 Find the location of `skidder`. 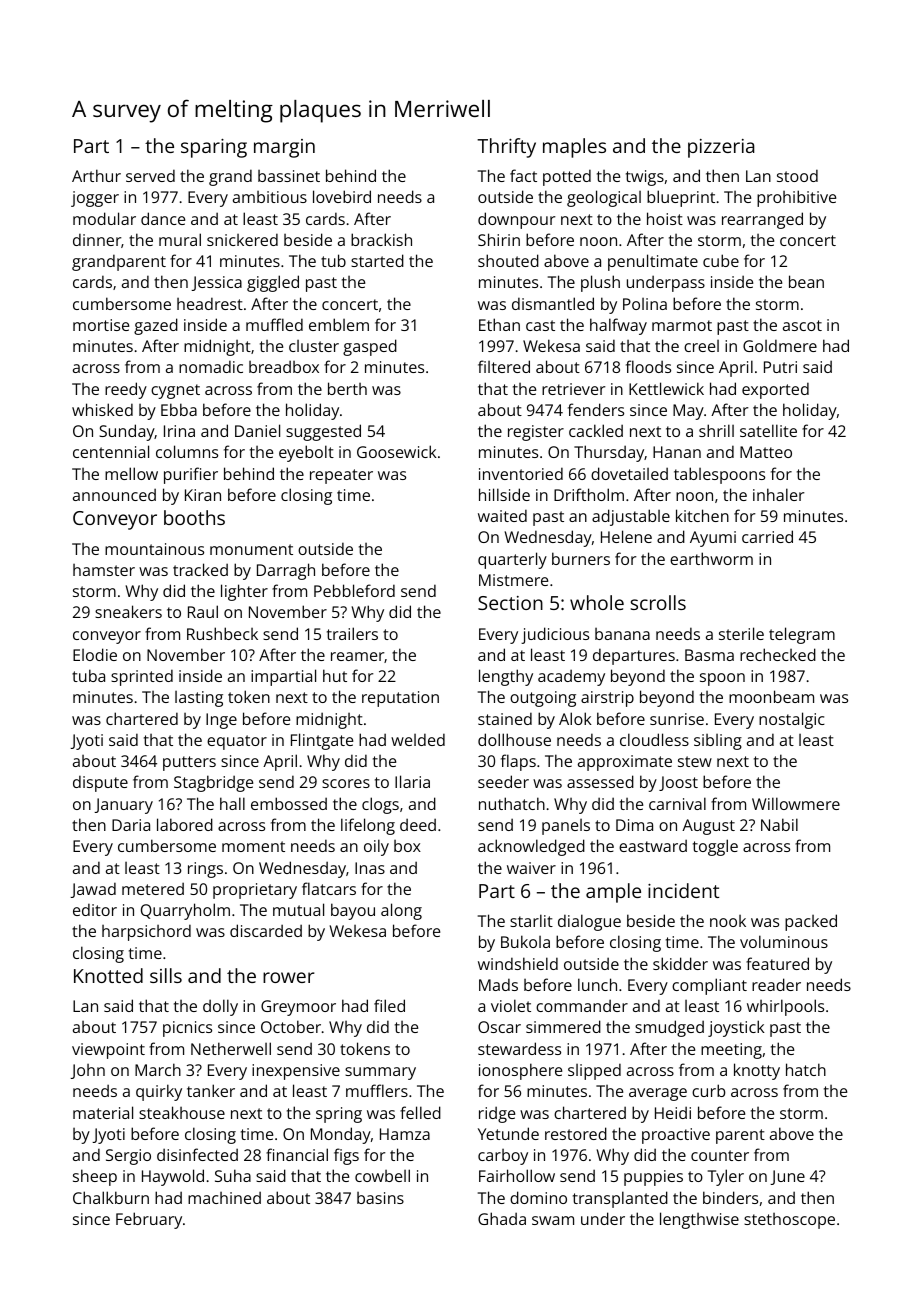

skidder is located at coordinates (680, 963).
